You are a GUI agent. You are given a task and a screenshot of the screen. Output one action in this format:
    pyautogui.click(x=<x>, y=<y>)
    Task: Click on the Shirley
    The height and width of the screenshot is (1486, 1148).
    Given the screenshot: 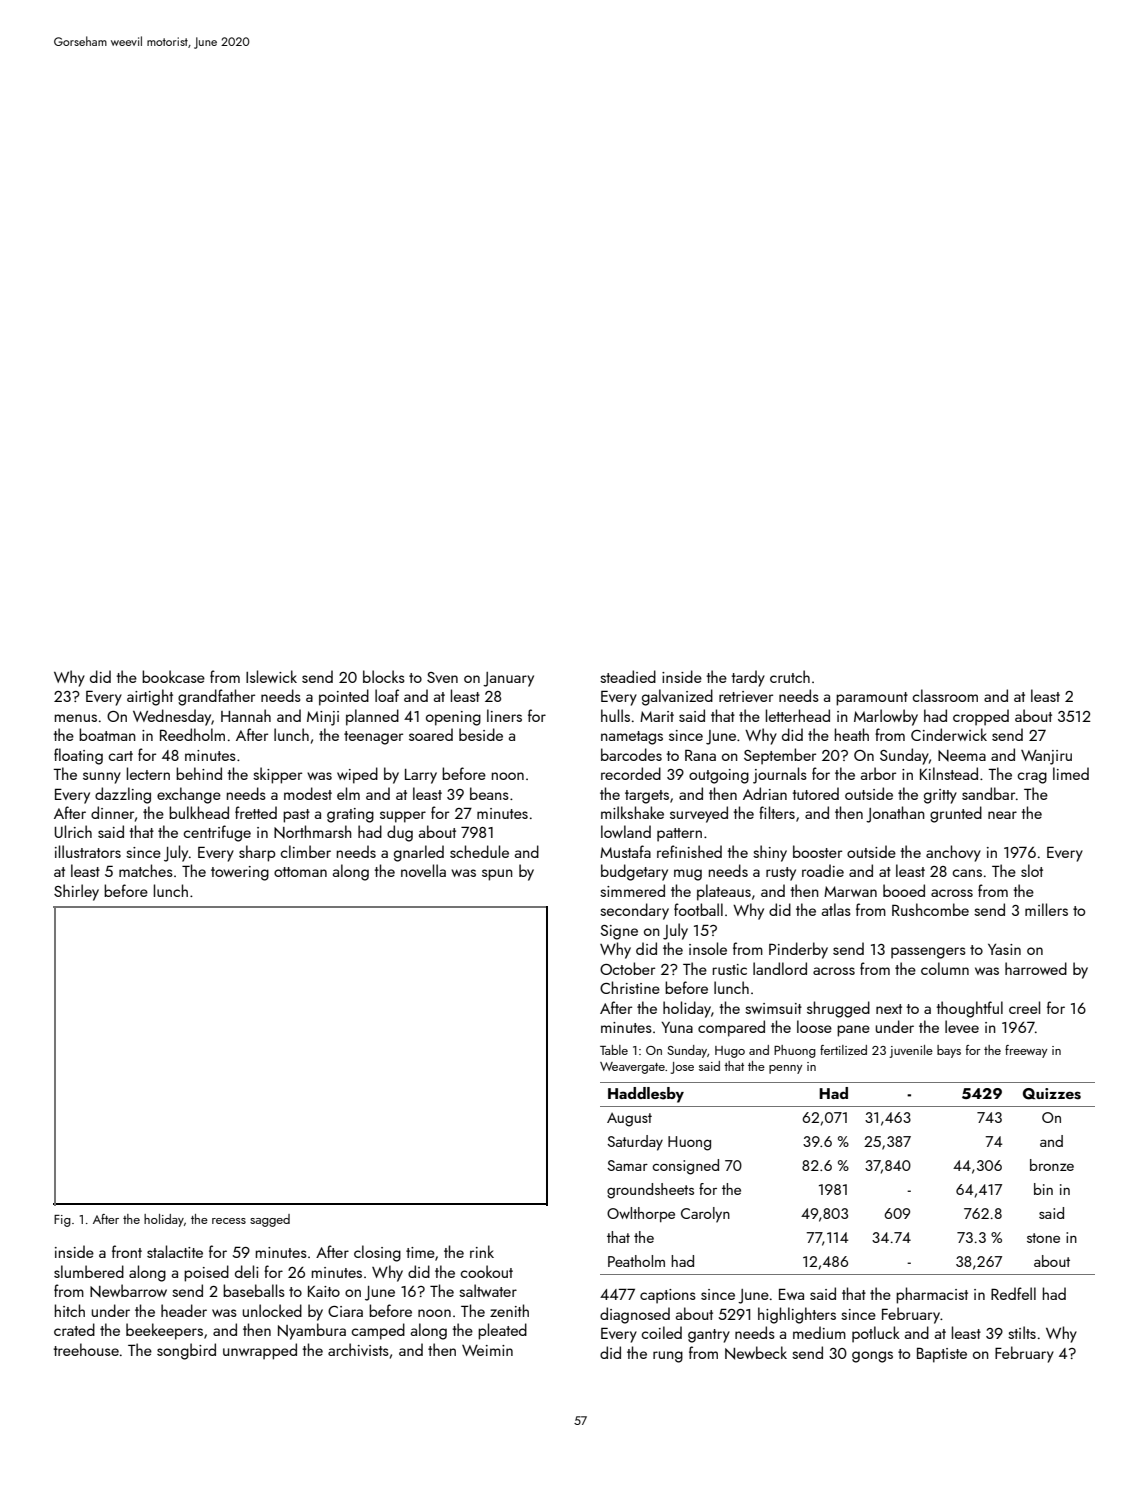 What is the action you would take?
    pyautogui.click(x=76, y=892)
